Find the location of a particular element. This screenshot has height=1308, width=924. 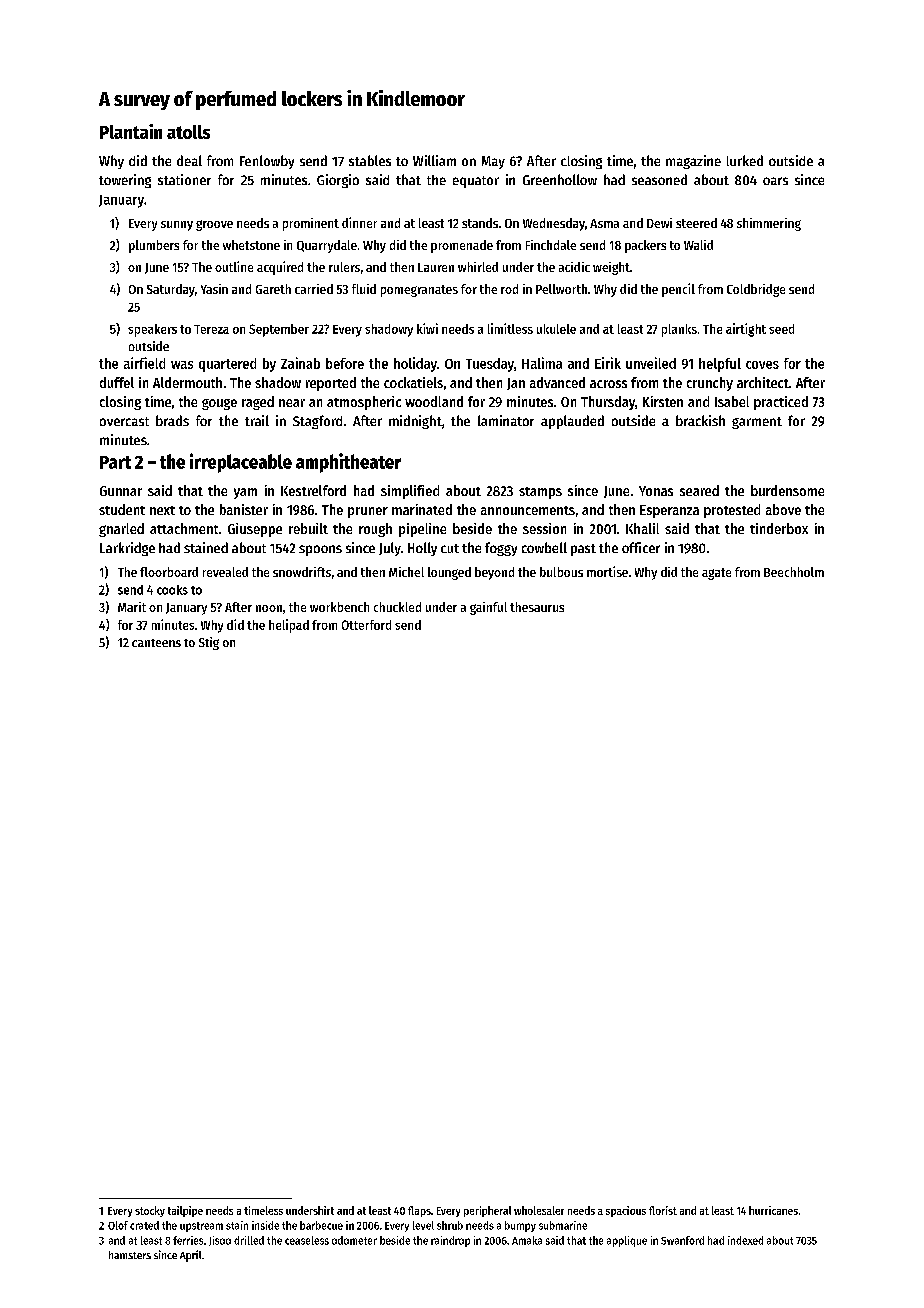

kiwi is located at coordinates (427, 328).
